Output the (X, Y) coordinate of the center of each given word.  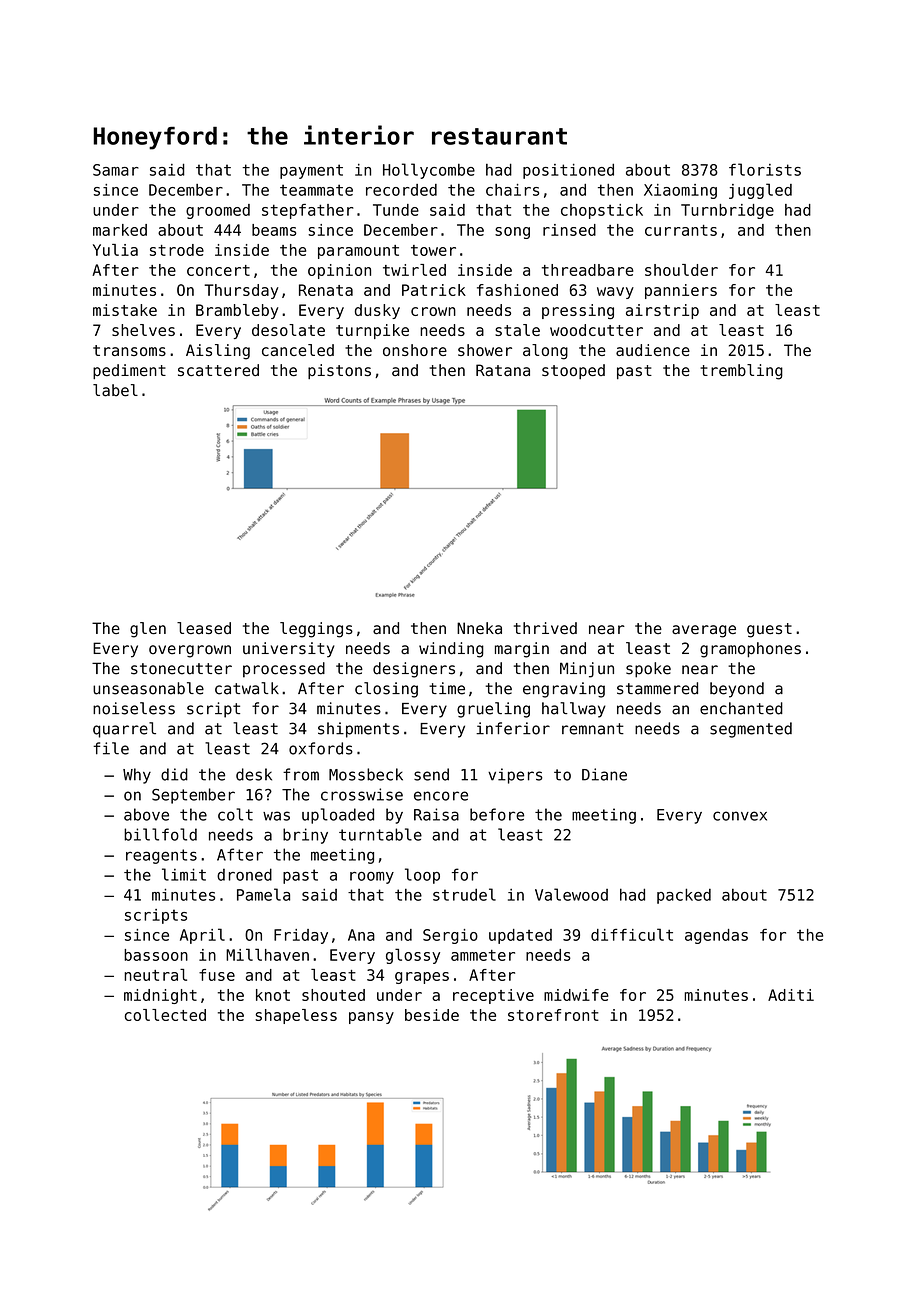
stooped (573, 371)
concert (218, 270)
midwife (576, 995)
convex (740, 816)
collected (165, 1015)
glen (148, 630)
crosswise (362, 794)
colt (235, 814)
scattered (218, 370)
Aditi (791, 995)
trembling (741, 372)
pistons (339, 371)
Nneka (479, 628)
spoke (648, 670)
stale (517, 330)
